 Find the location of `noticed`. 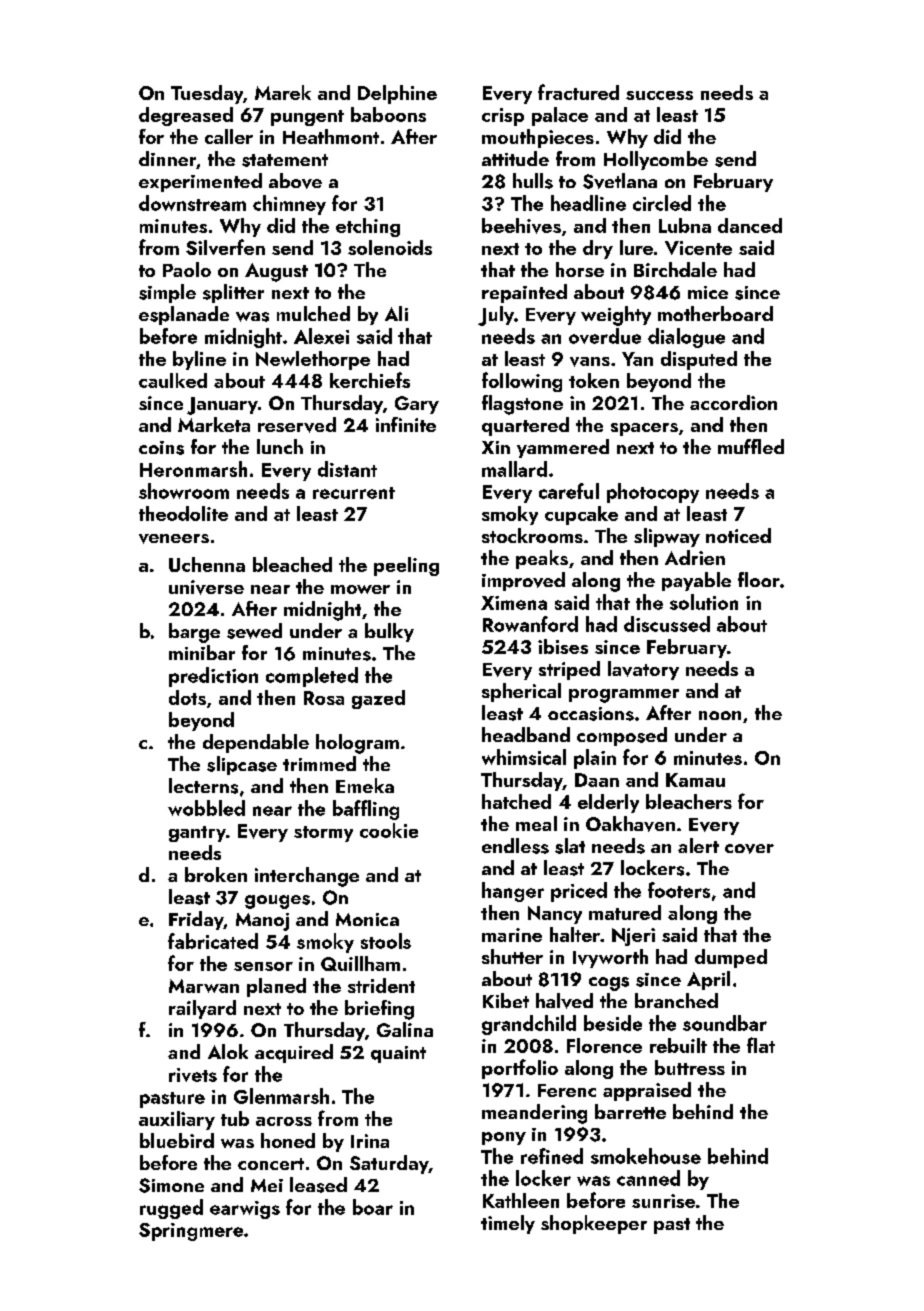

noticed is located at coordinates (738, 535).
